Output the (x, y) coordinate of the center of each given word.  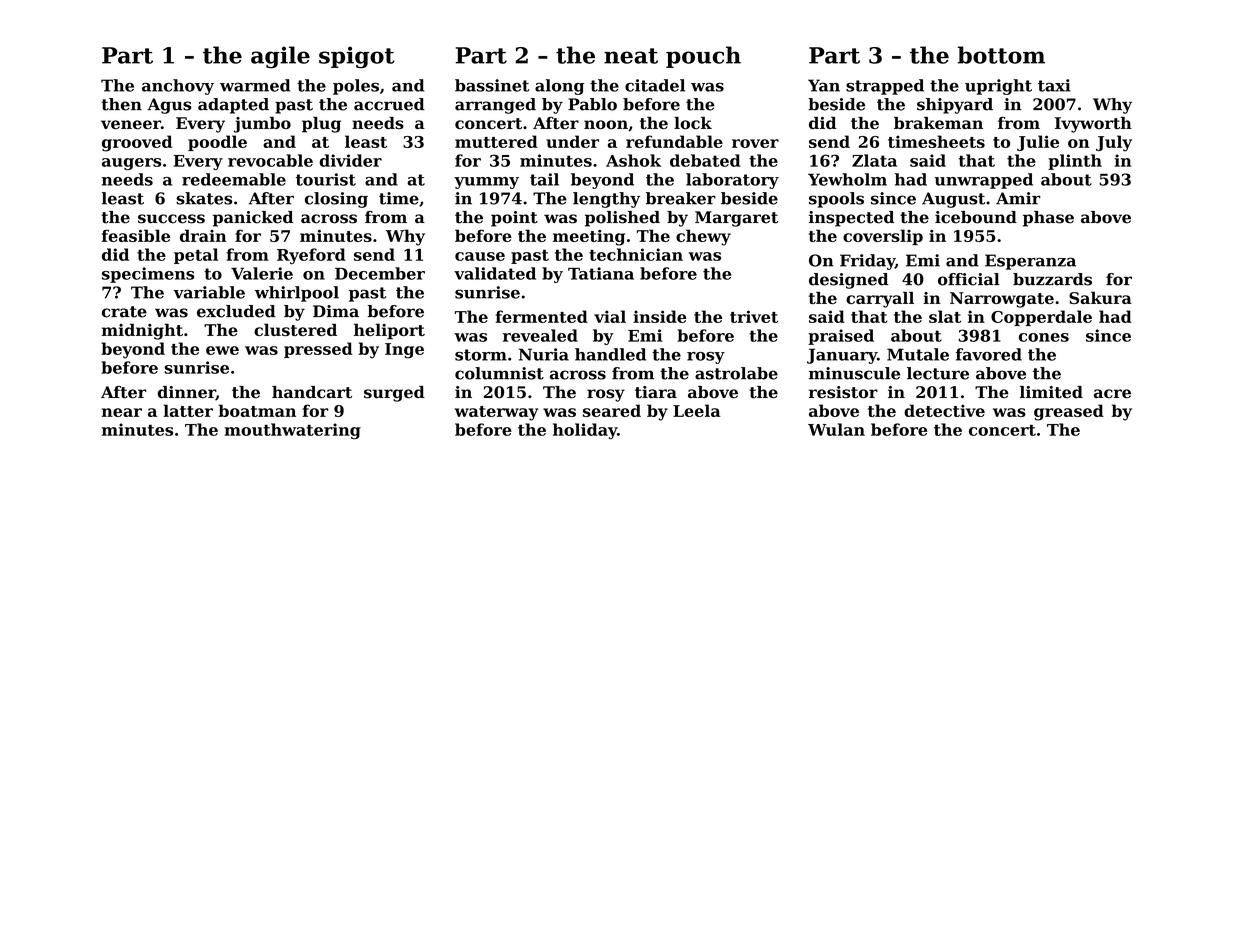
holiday (585, 431)
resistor (843, 392)
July (1114, 143)
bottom (1001, 55)
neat (631, 56)
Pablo (592, 104)
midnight (142, 331)
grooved (137, 143)
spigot (357, 57)
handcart (312, 392)
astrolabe (736, 373)
